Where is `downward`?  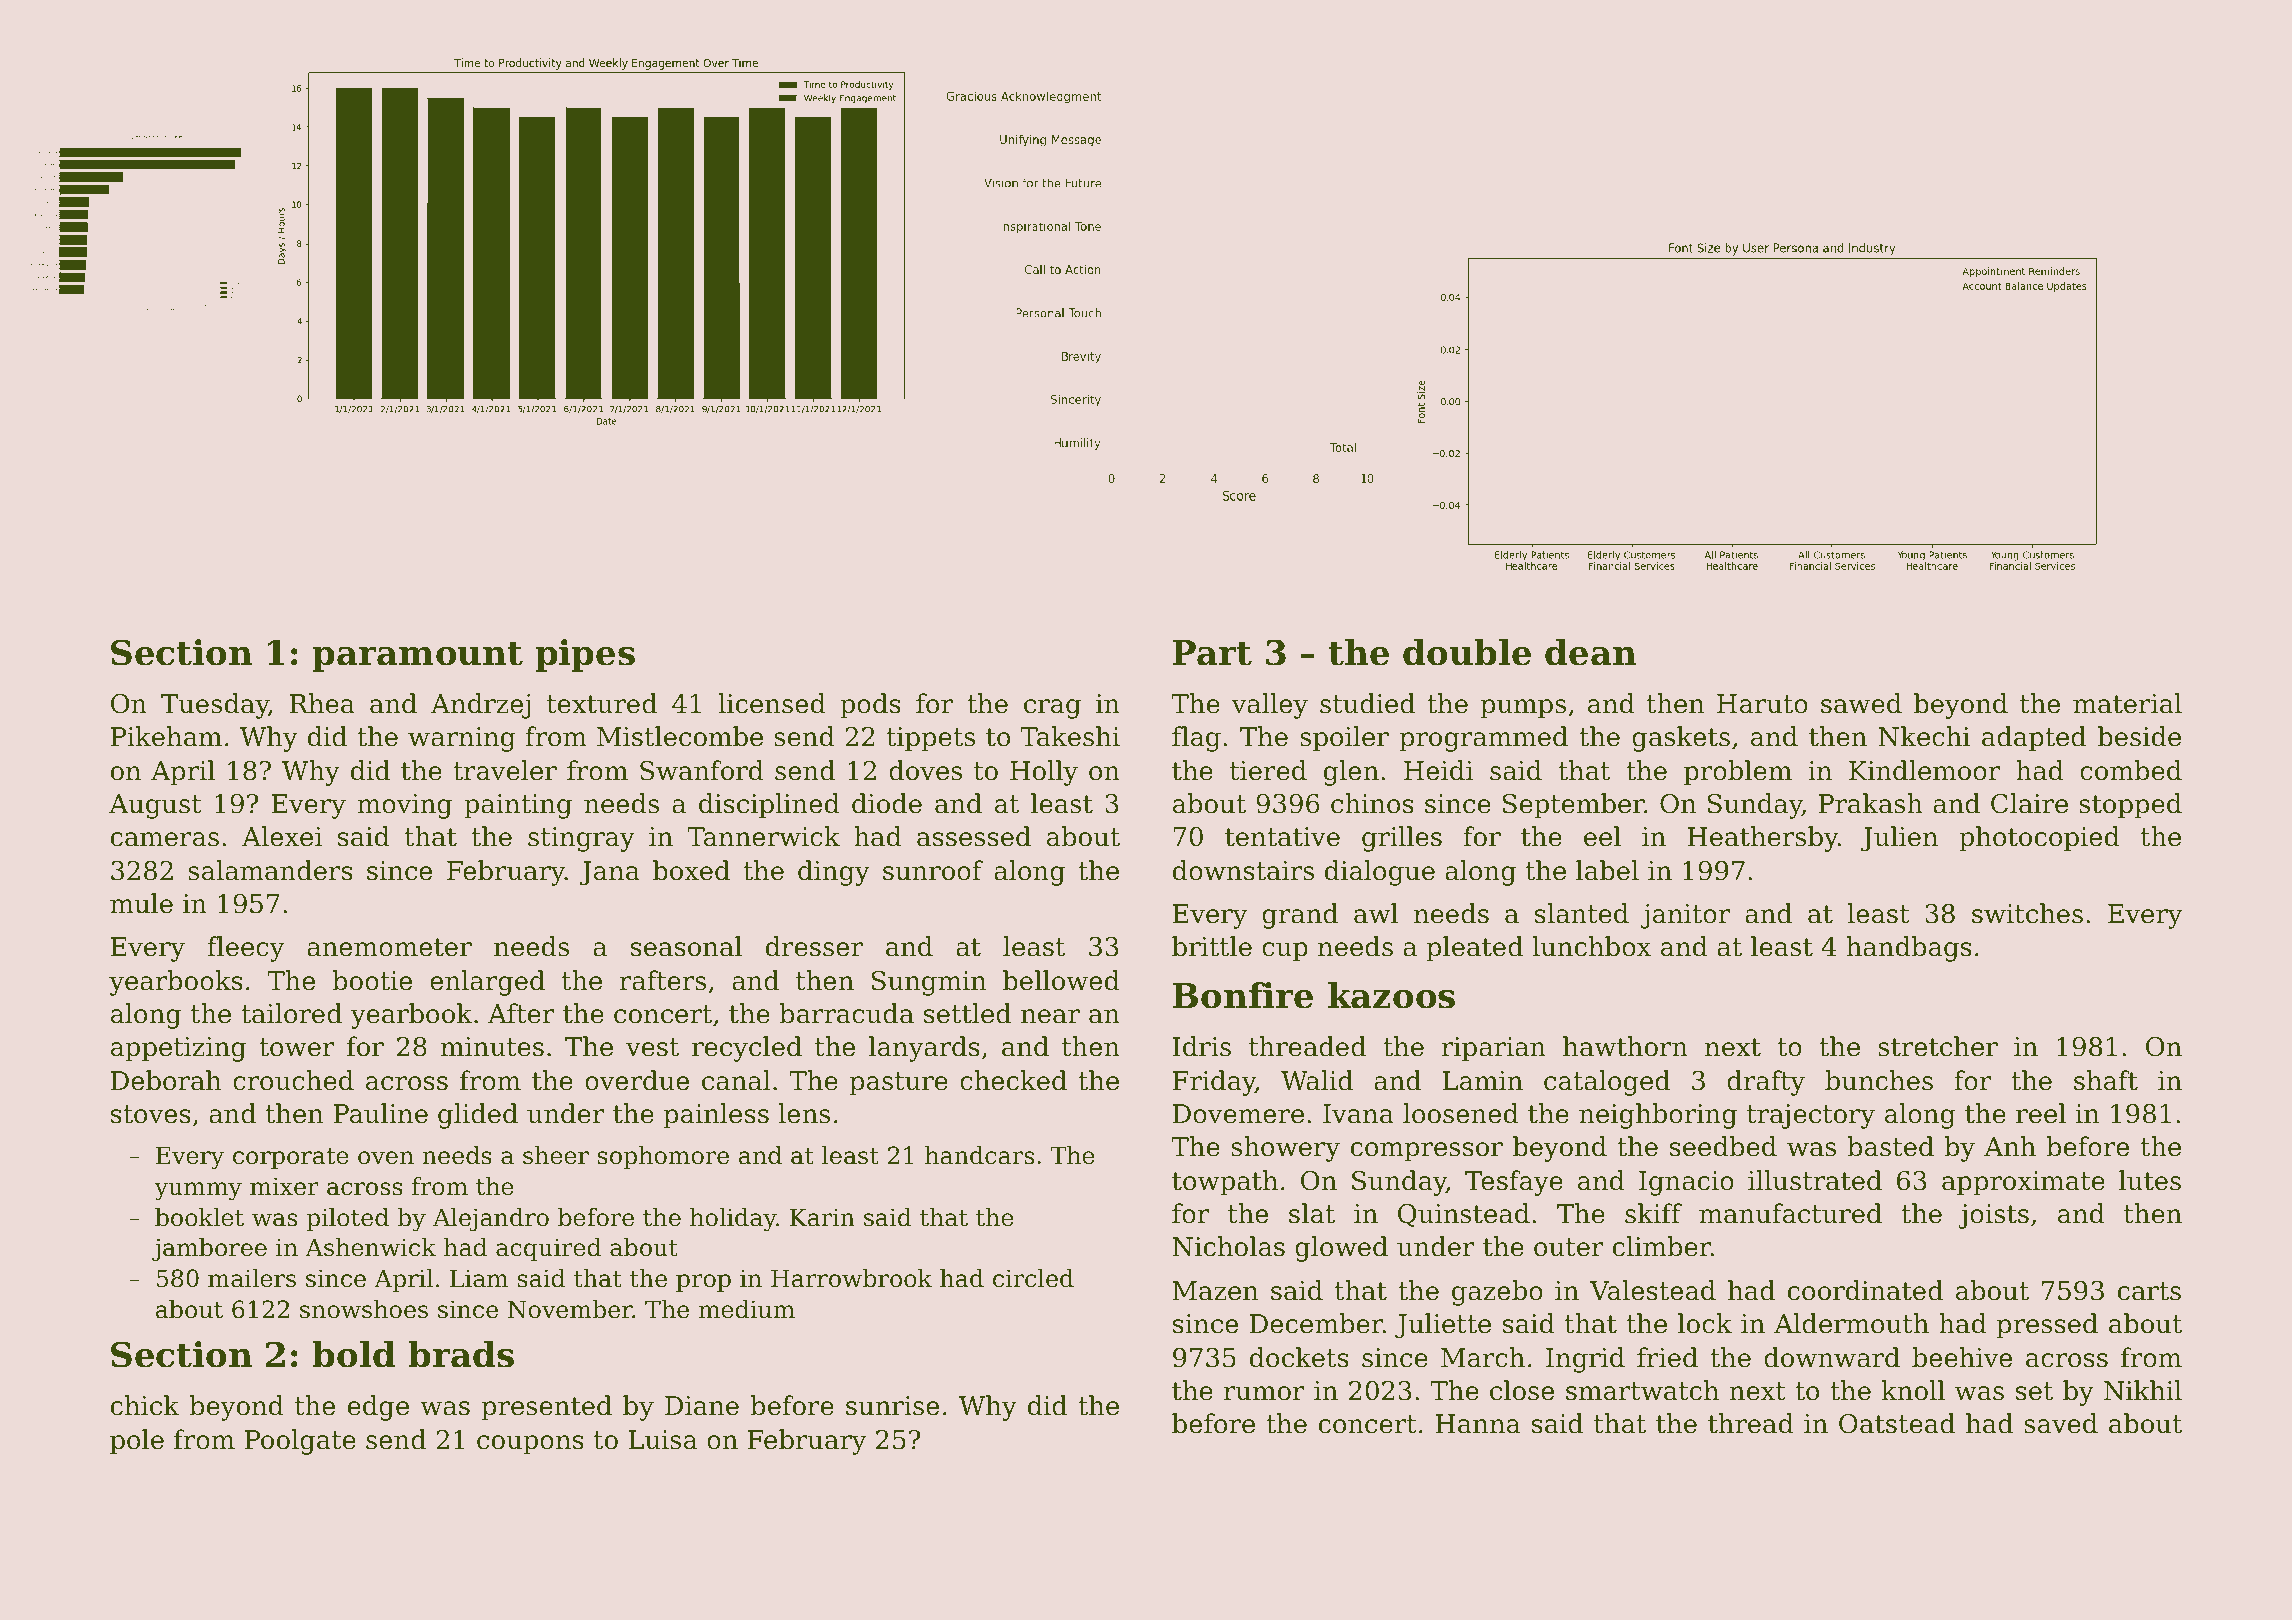 downward is located at coordinates (1832, 1357).
